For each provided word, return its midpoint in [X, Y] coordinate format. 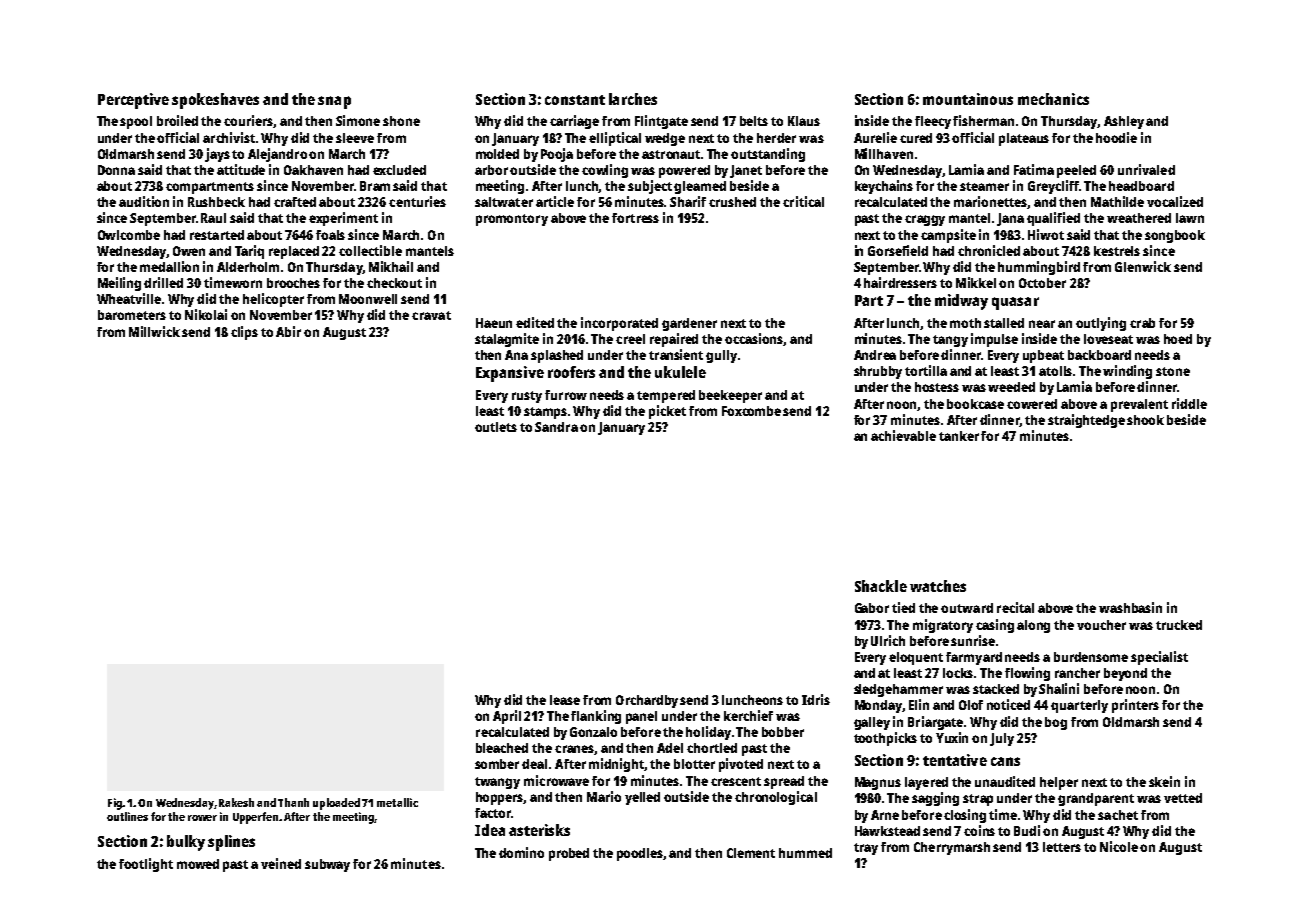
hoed [1178, 339]
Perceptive [133, 101]
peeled [1076, 171]
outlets [496, 427]
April [507, 717]
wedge [665, 139]
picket [667, 412]
